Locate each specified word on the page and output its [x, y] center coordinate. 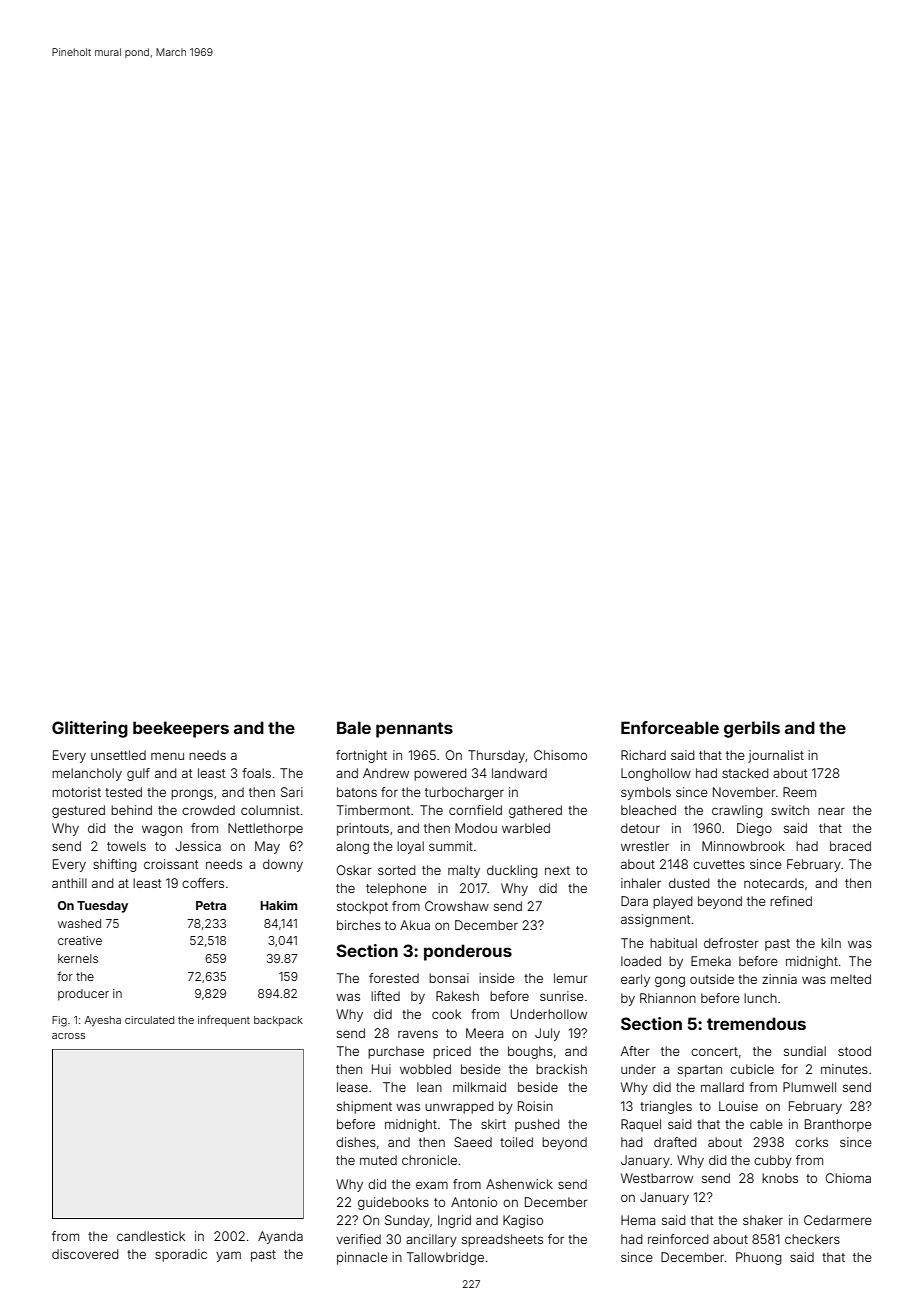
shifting [115, 865]
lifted [385, 996]
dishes [356, 1142]
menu [167, 756]
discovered [85, 1254]
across [68, 1036]
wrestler [645, 846]
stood [854, 1051]
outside [712, 979]
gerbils [752, 729]
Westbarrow [657, 1178]
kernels [78, 958]
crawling [737, 811]
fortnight [361, 756]
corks [811, 1142]
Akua [415, 925]
